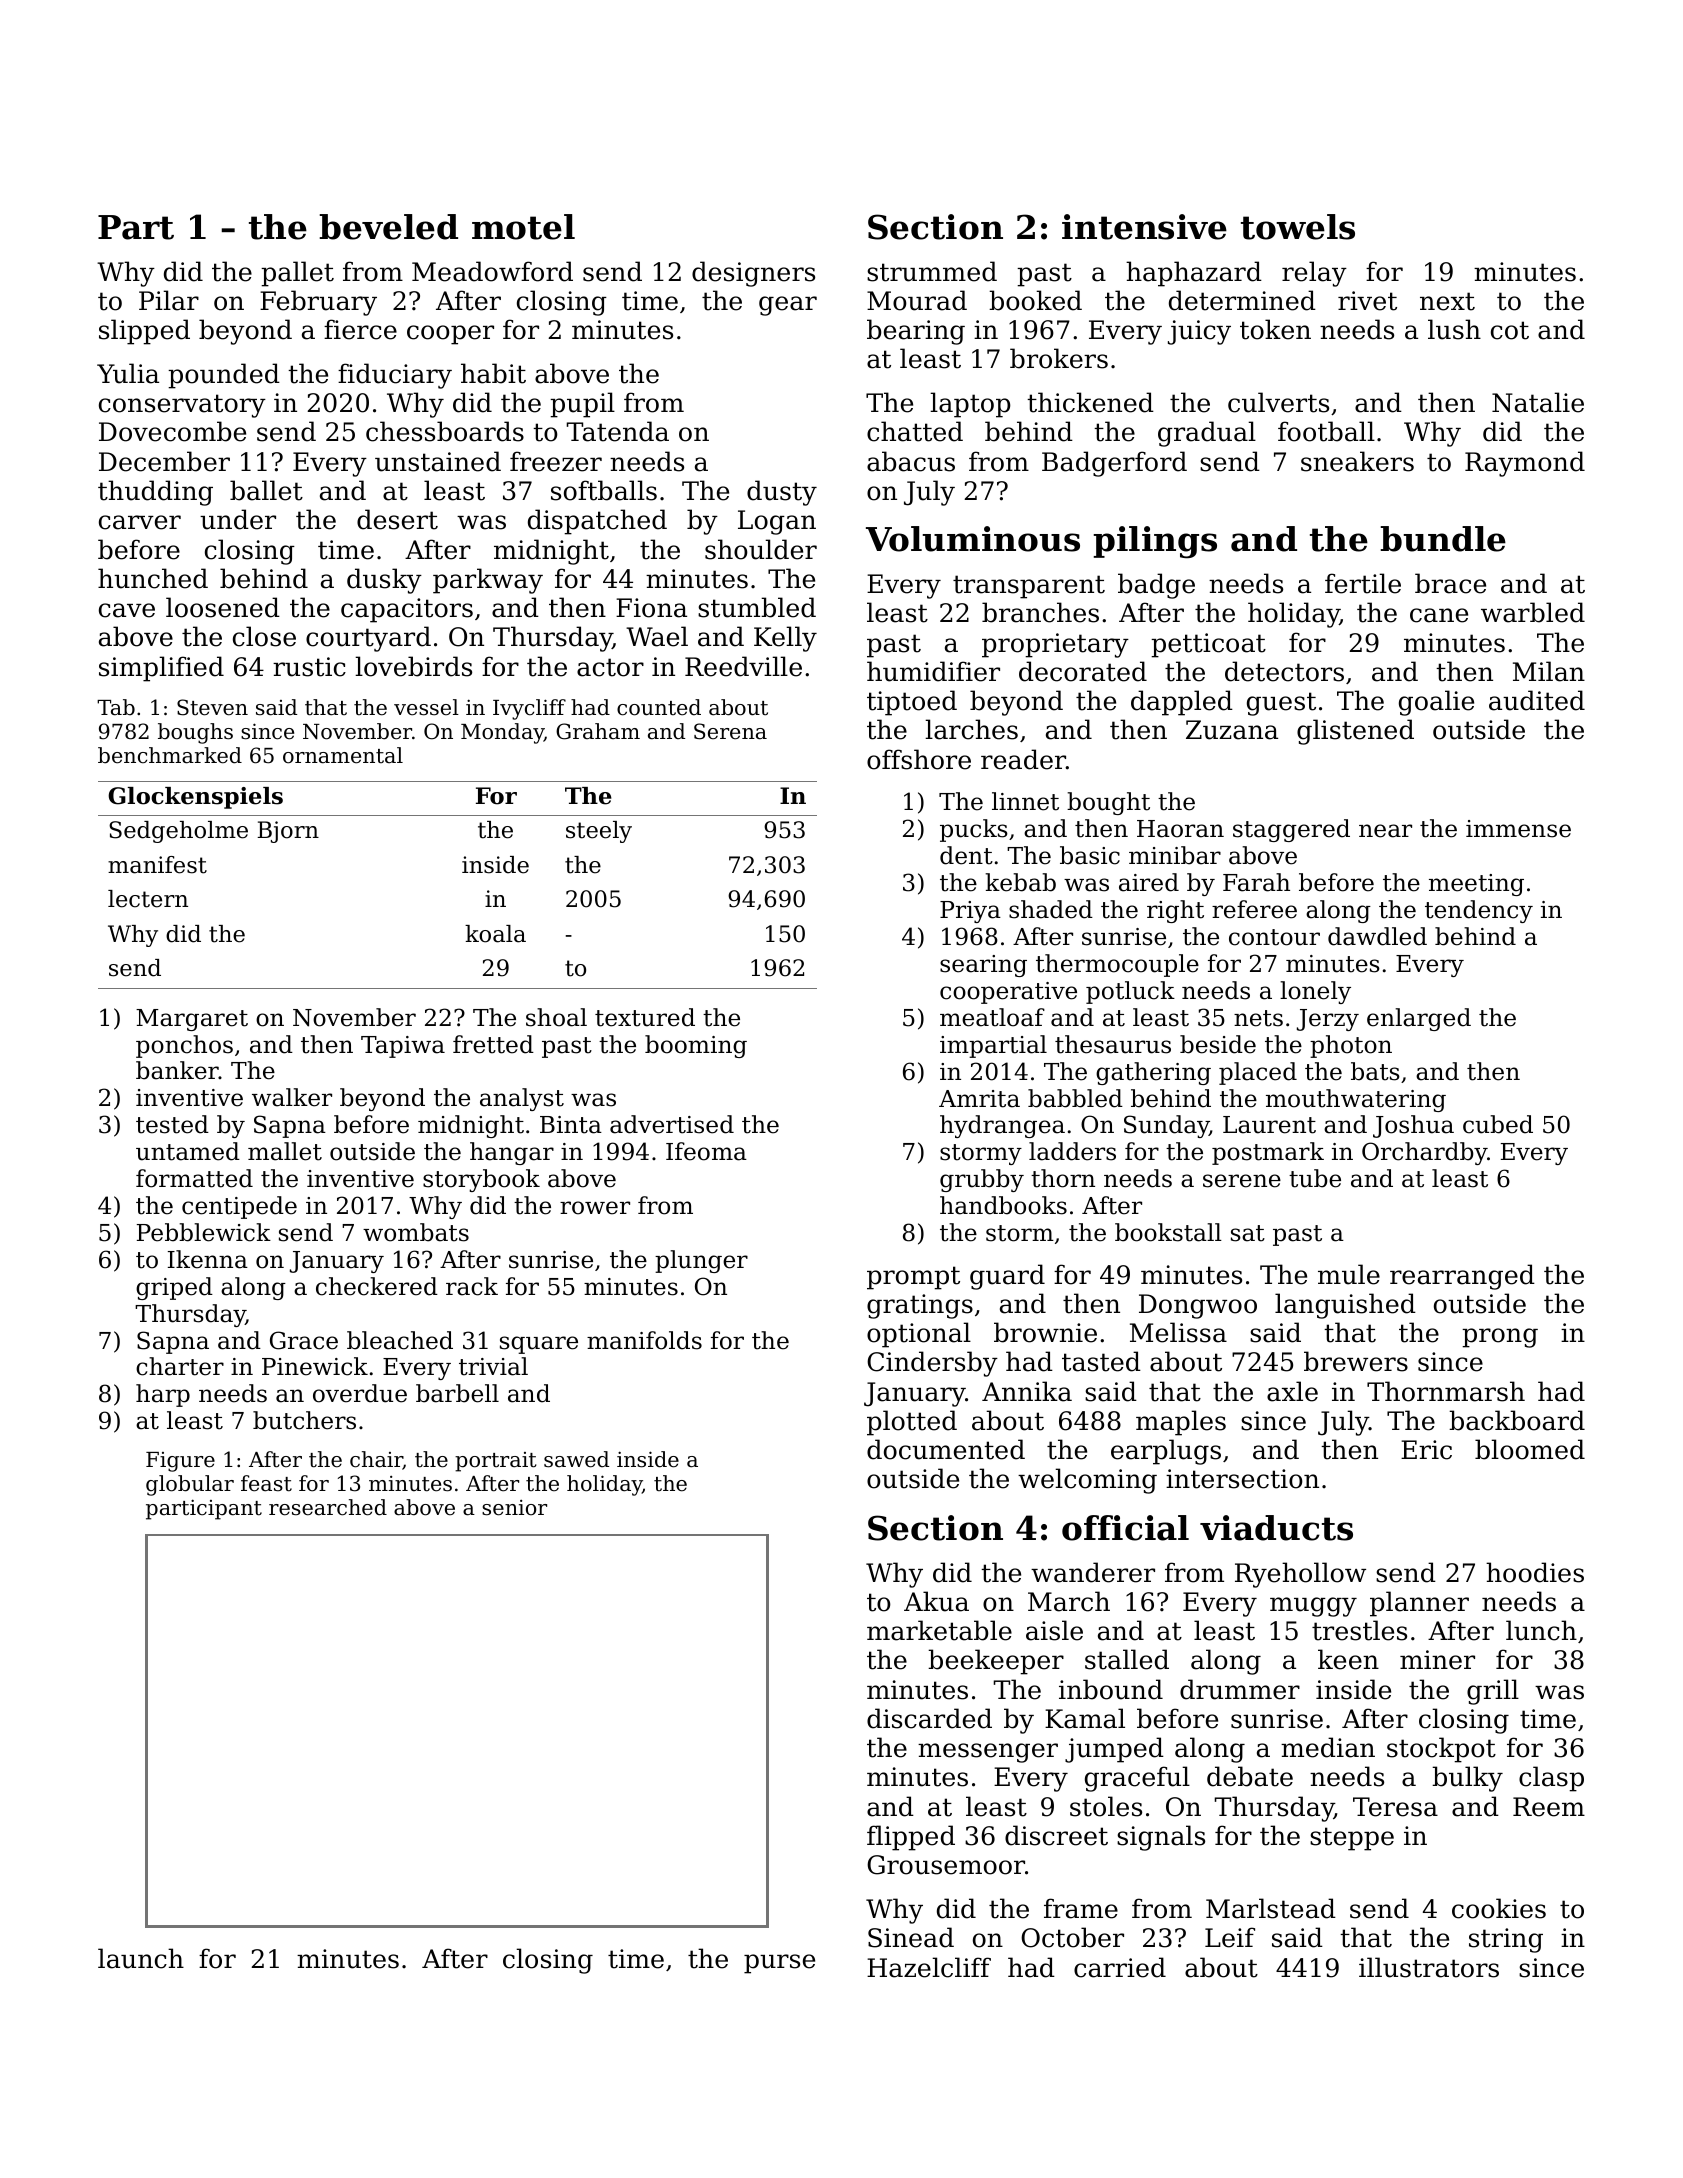 The width and height of the screenshot is (1683, 2178). What do you see at coordinates (701, 1261) in the screenshot?
I see `plunger` at bounding box center [701, 1261].
